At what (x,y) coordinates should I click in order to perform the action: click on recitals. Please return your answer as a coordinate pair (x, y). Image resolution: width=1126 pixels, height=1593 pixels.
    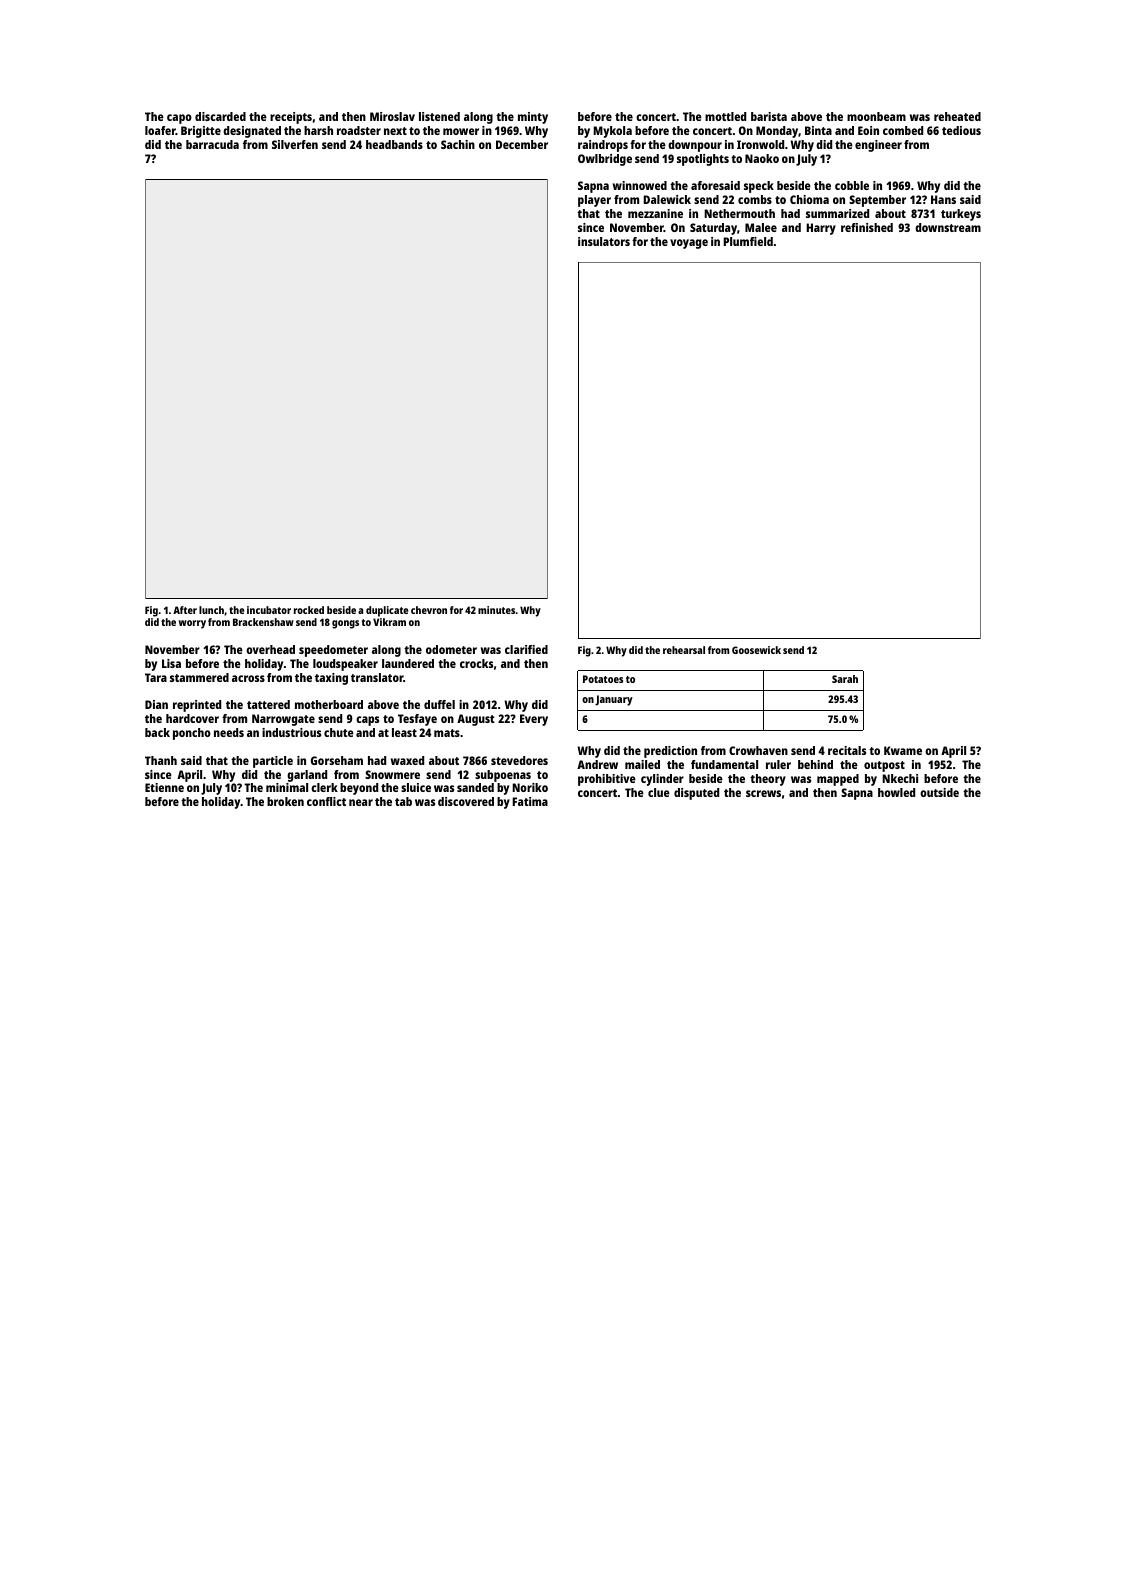
    Looking at the image, I should click on (847, 750).
